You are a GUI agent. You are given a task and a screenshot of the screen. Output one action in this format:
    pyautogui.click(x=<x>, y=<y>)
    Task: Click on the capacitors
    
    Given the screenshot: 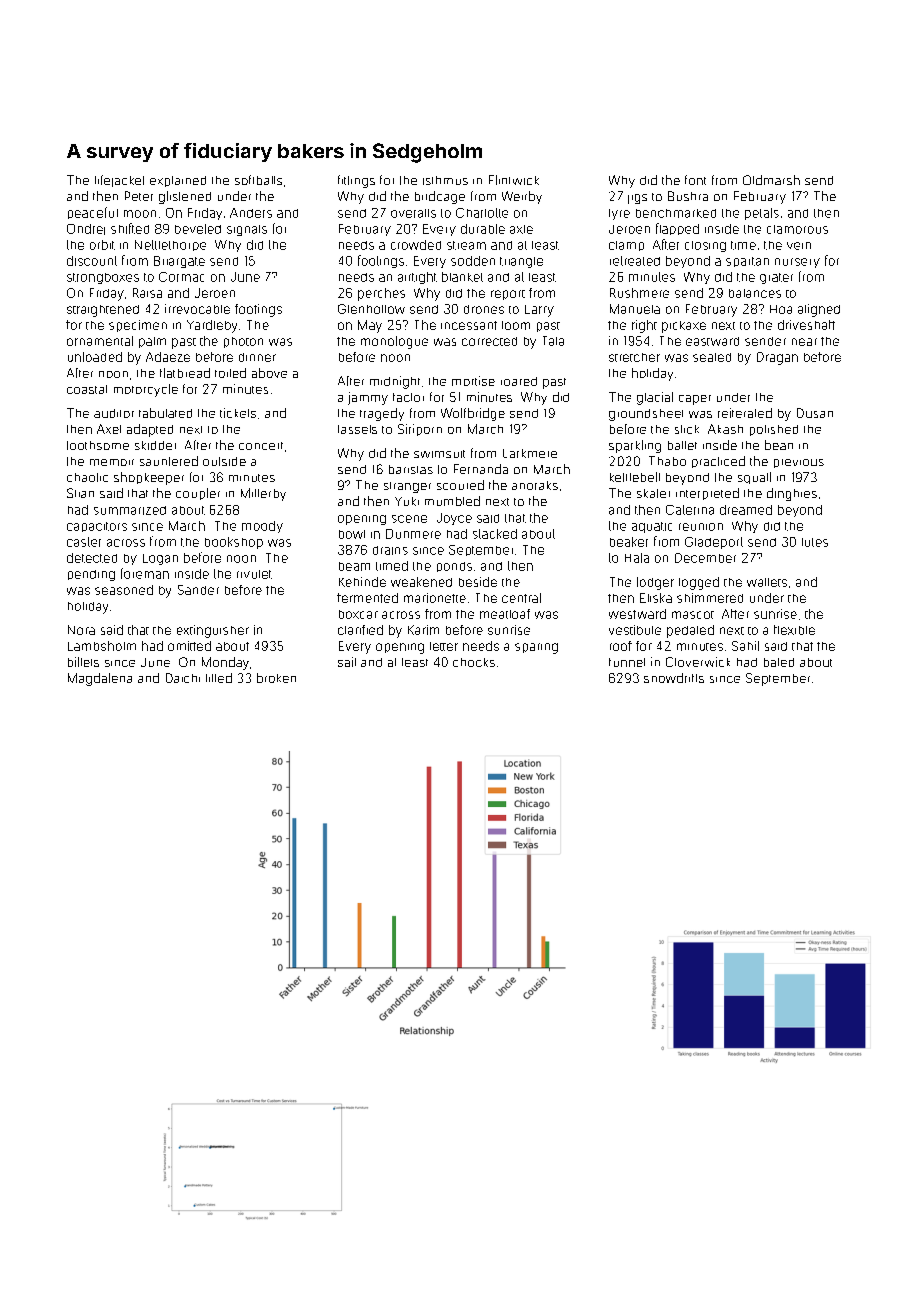 What is the action you would take?
    pyautogui.click(x=97, y=527)
